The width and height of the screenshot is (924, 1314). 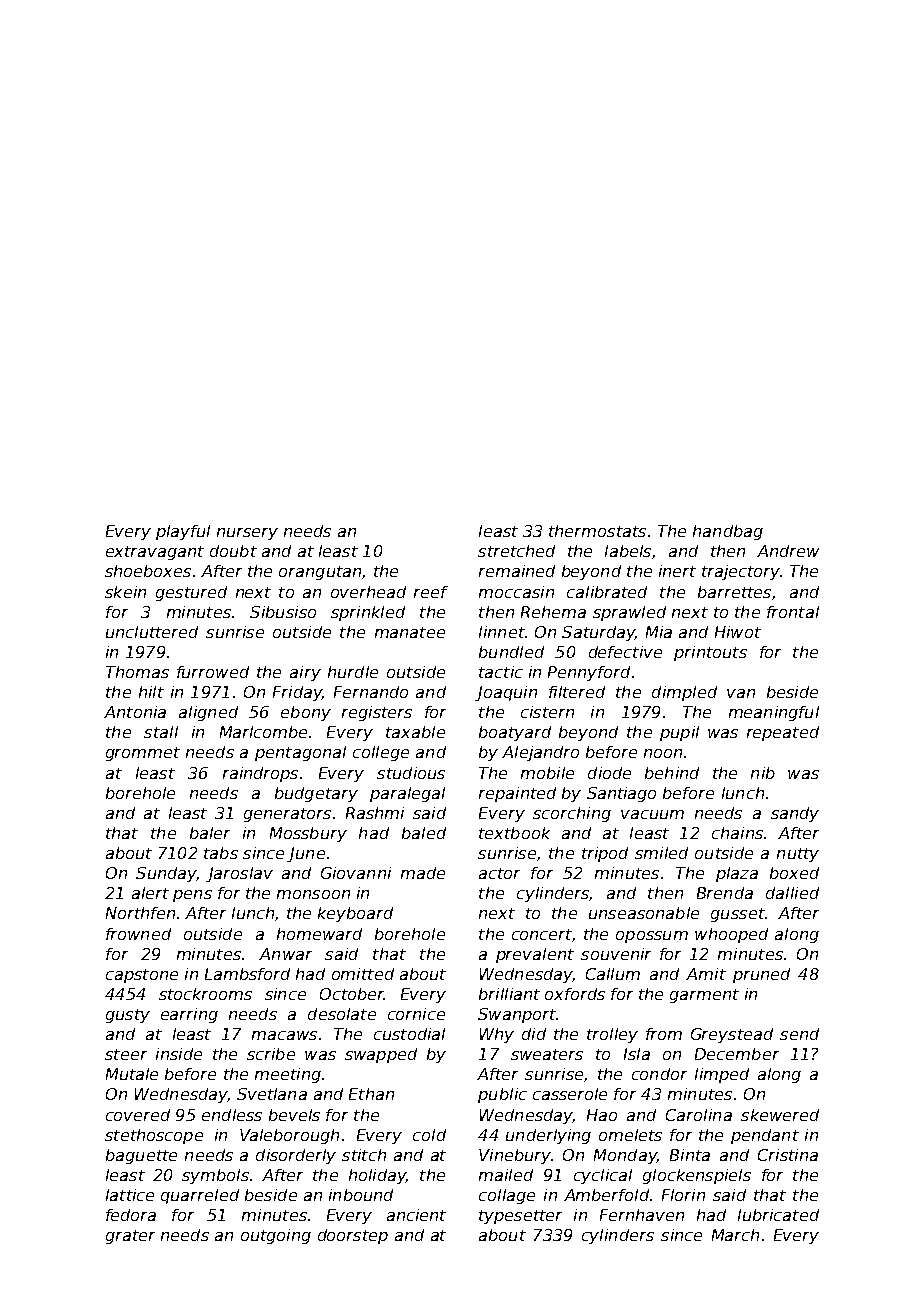 I want to click on Anwar, so click(x=285, y=954).
